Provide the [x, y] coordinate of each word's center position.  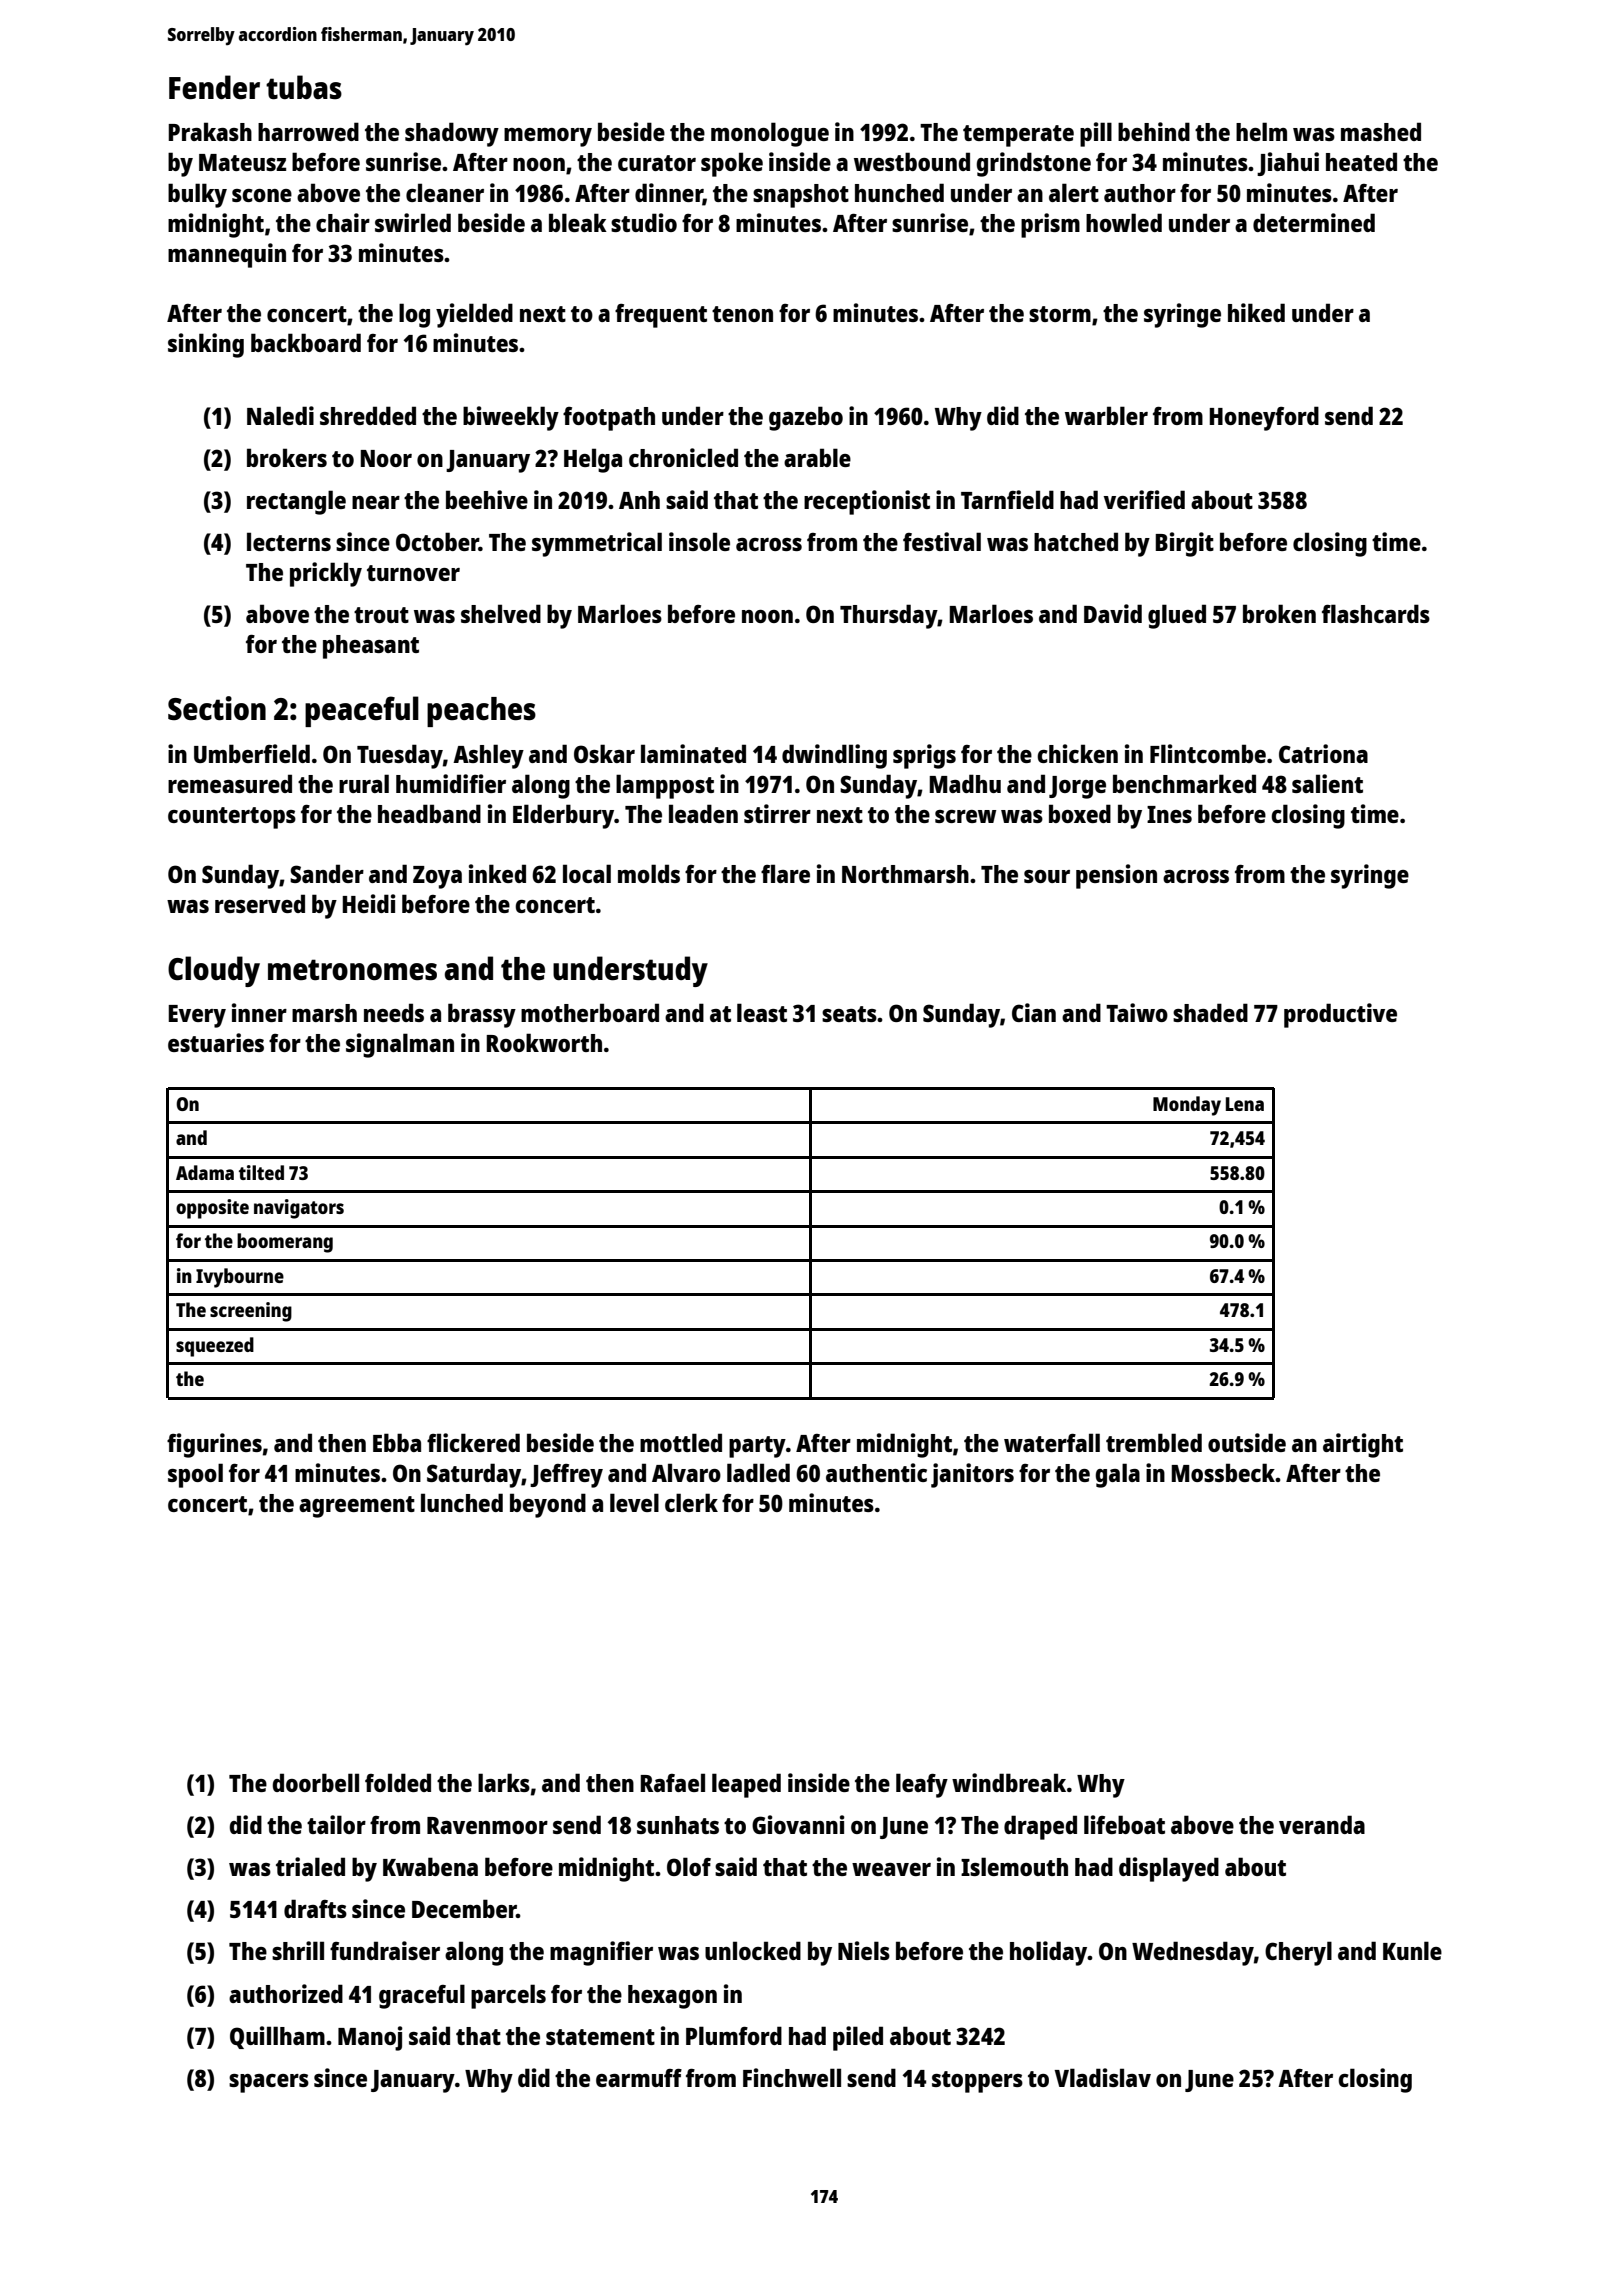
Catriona [1323, 753]
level [634, 1502]
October [437, 541]
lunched [462, 1502]
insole [699, 541]
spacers [269, 2083]
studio [644, 222]
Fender [214, 87]
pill [1096, 134]
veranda [1322, 1824]
